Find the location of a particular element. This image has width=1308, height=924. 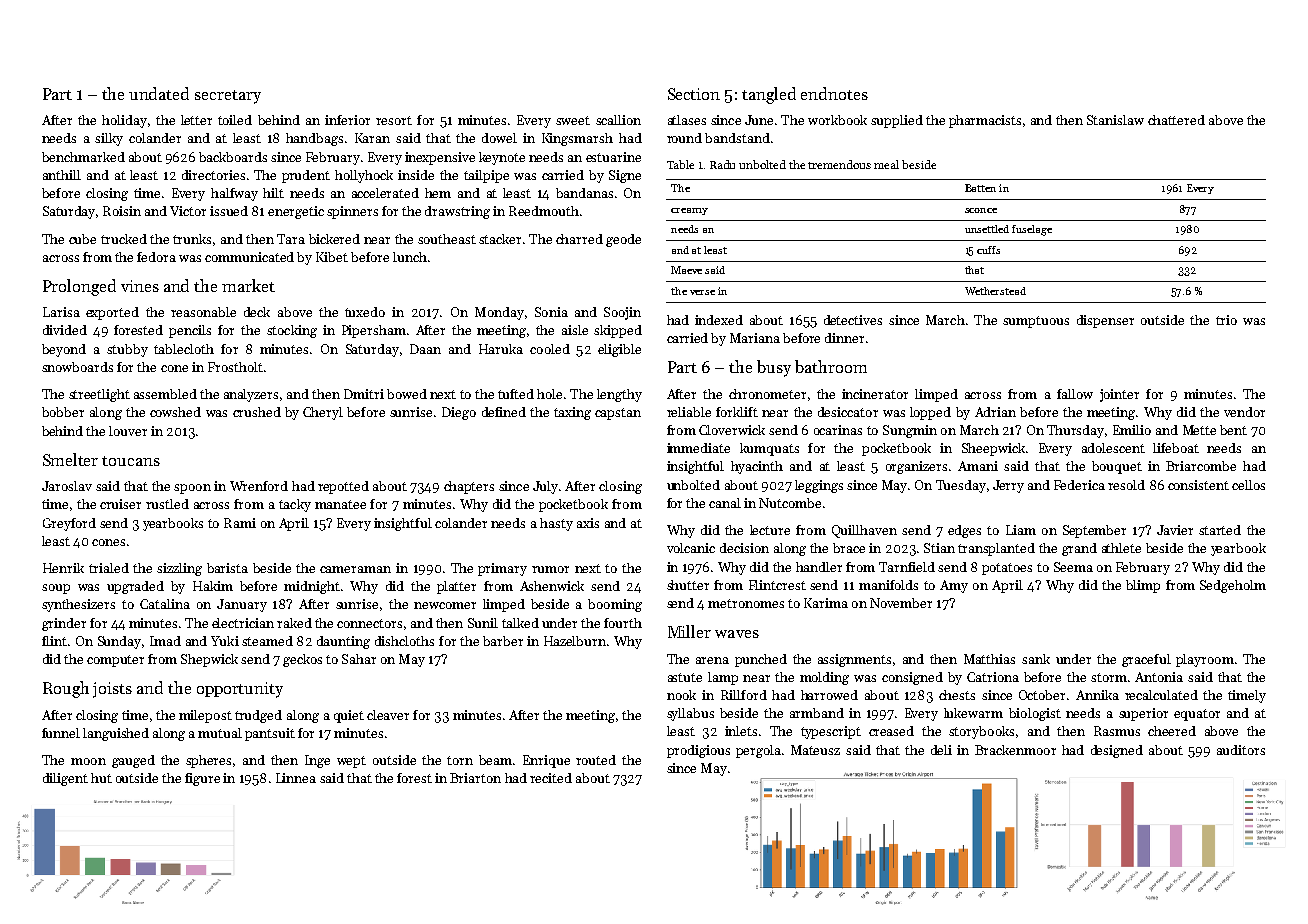

Brackenmoor is located at coordinates (1015, 750).
